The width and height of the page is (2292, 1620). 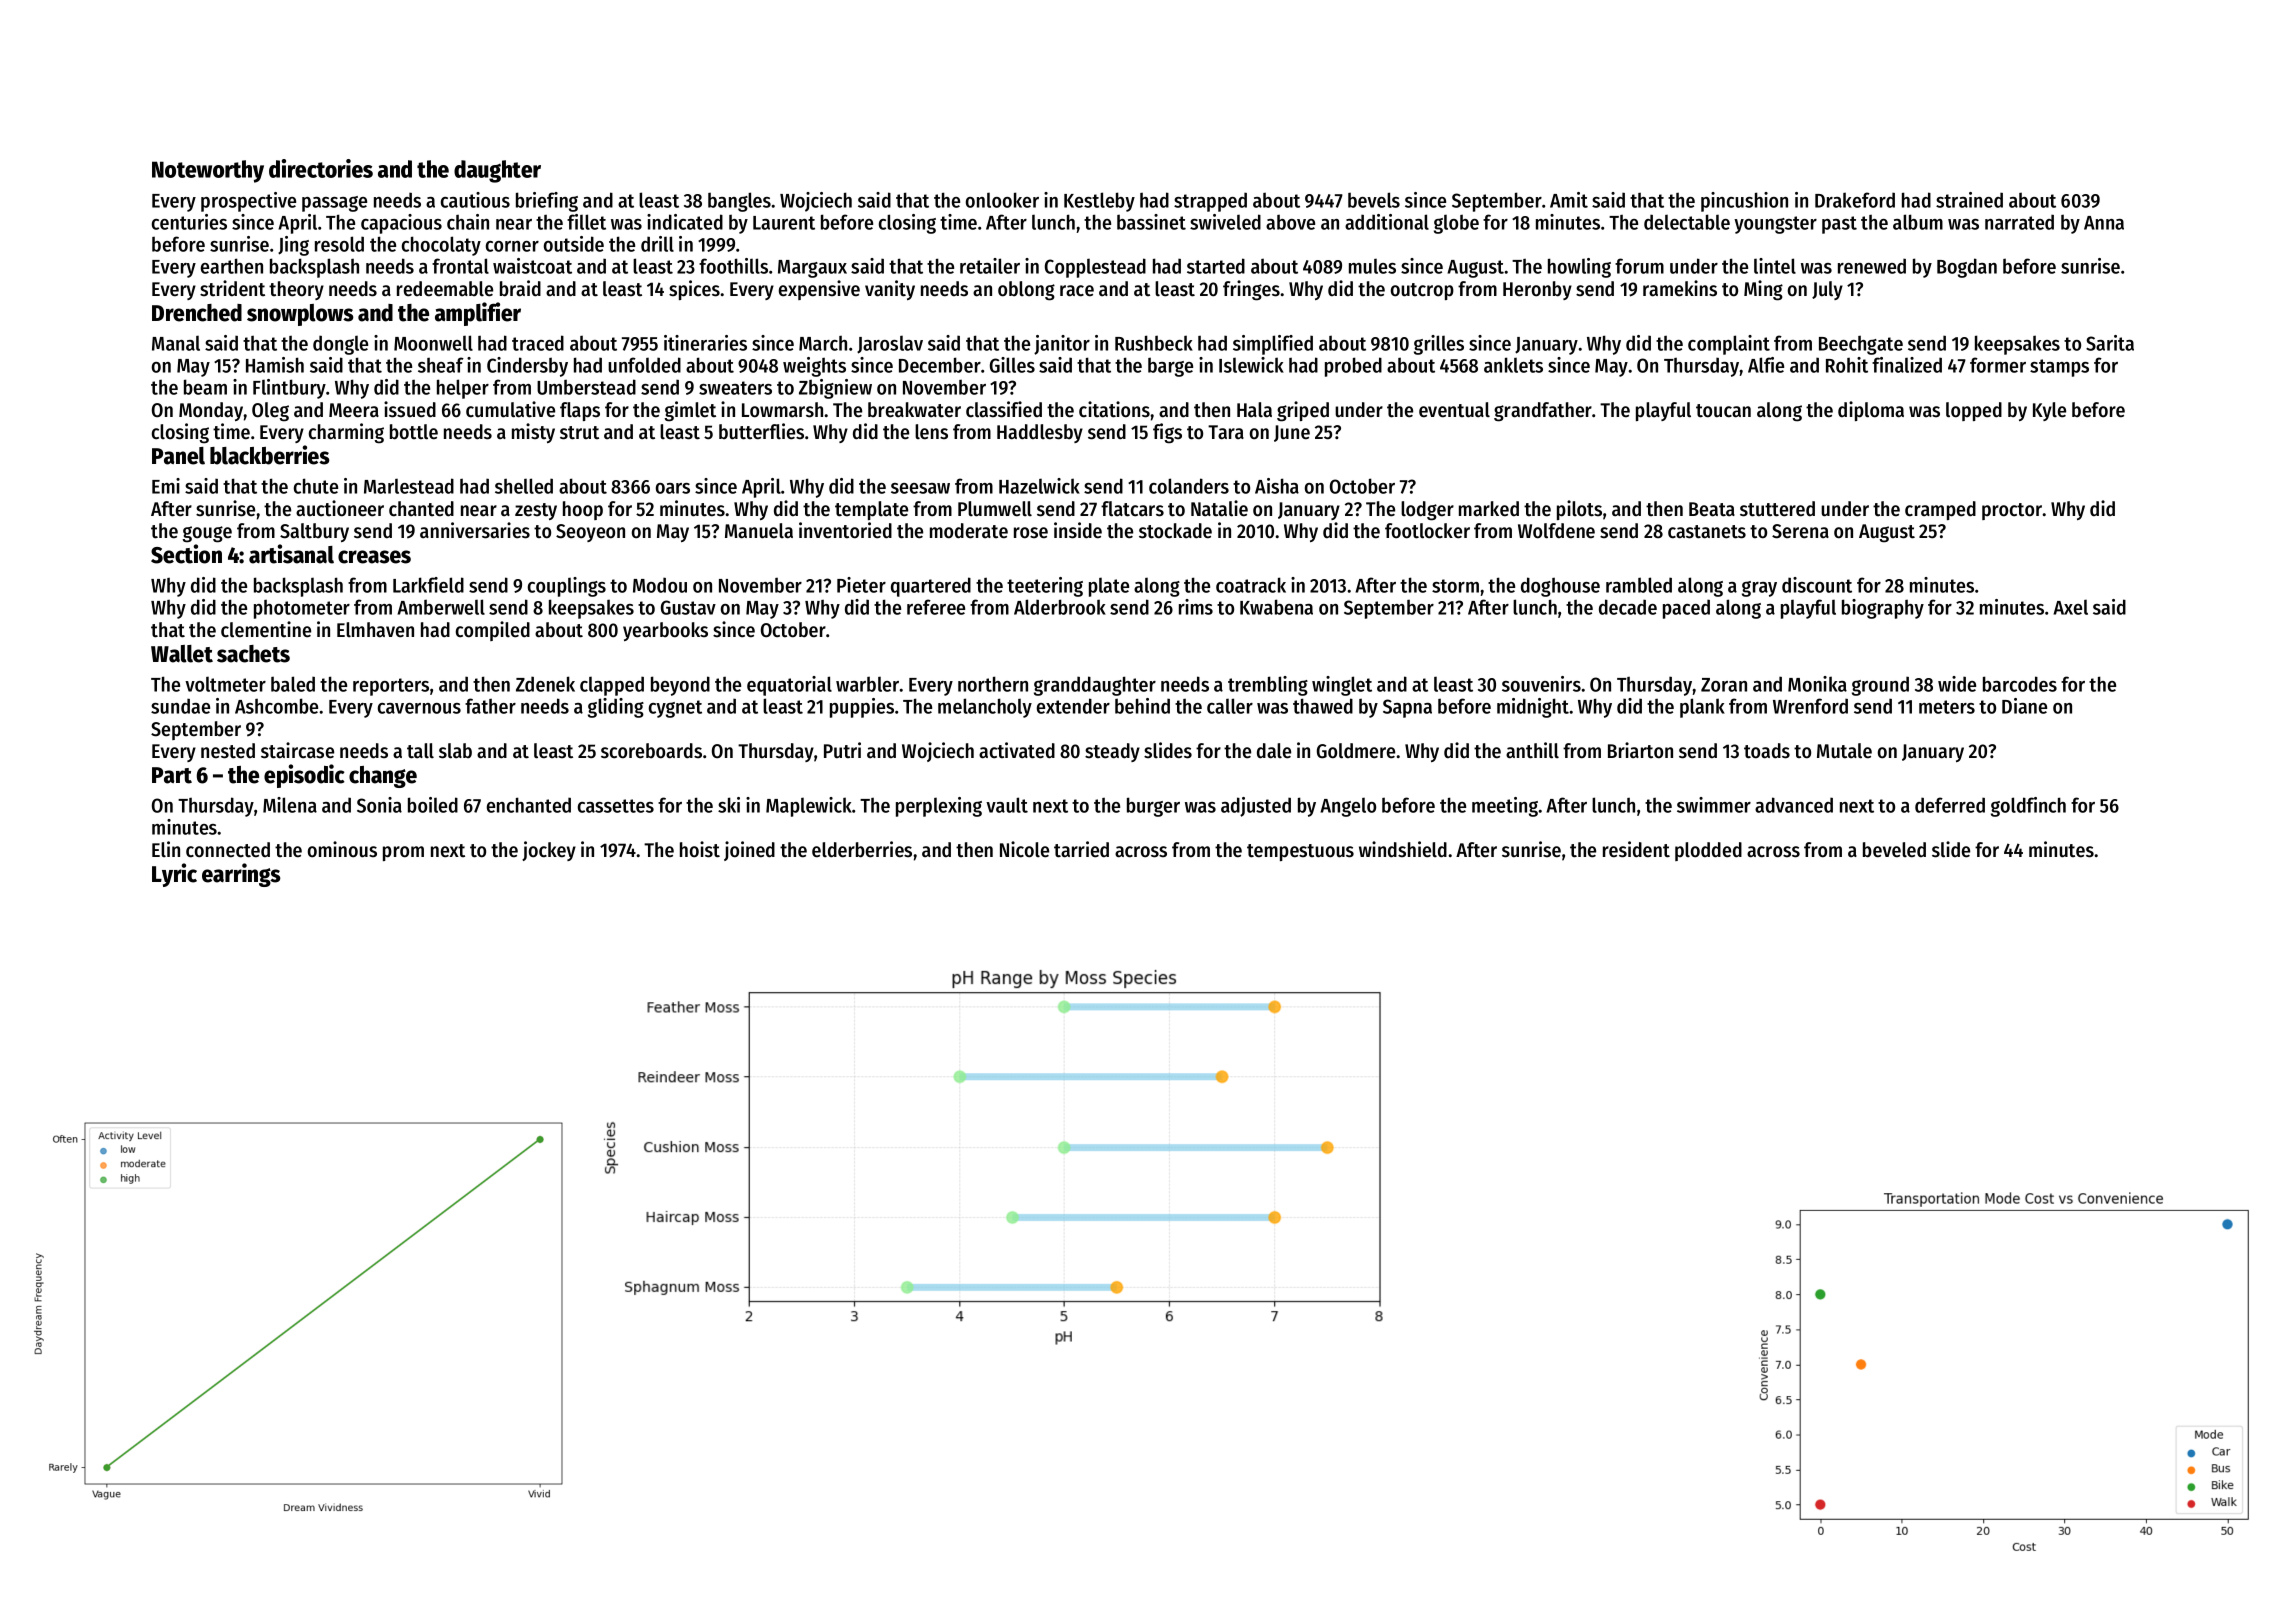 I want to click on rambled, so click(x=1639, y=585).
